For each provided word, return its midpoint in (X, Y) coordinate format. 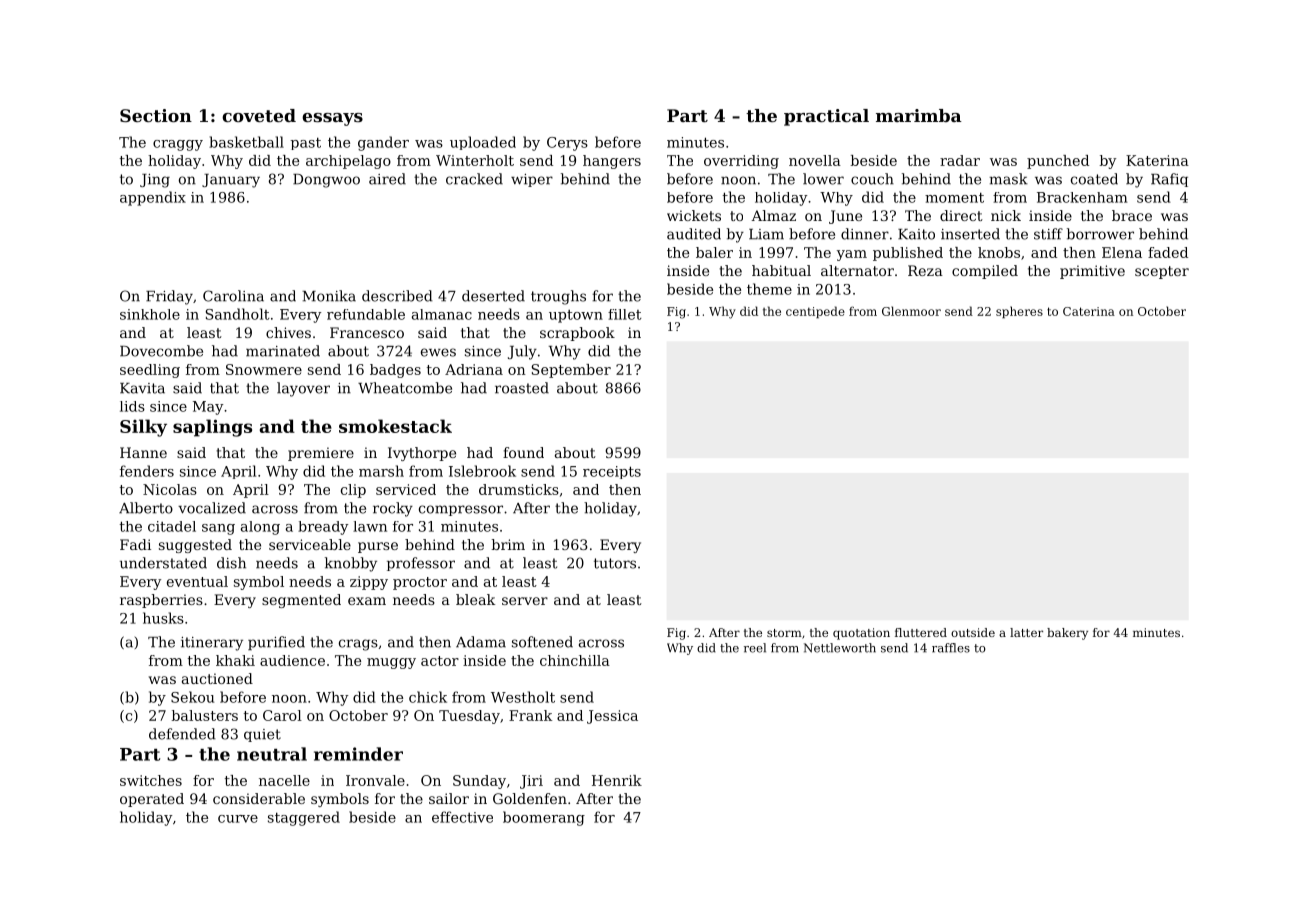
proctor (420, 583)
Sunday (479, 782)
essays (332, 119)
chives (288, 332)
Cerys (567, 144)
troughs (558, 297)
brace (1132, 215)
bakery (1067, 634)
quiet (262, 735)
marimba (919, 115)
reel (755, 648)
